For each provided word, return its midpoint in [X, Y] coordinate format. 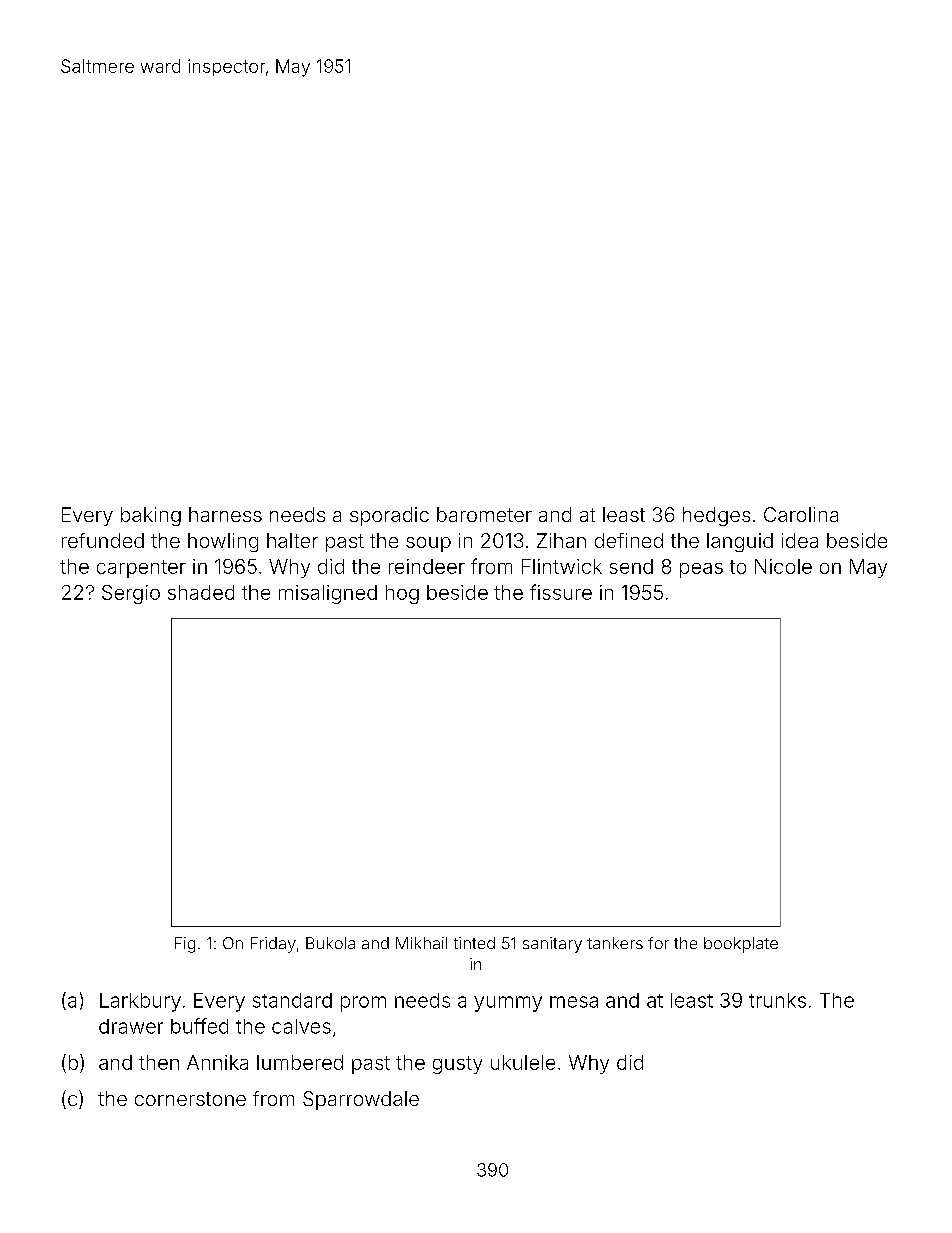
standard [292, 1000]
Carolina [801, 514]
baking [151, 516]
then [159, 1062]
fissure [561, 592]
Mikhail [421, 943]
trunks [777, 1000]
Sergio [131, 594]
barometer [484, 514]
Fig [185, 945]
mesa [574, 1002]
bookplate [741, 945]
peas [701, 570]
